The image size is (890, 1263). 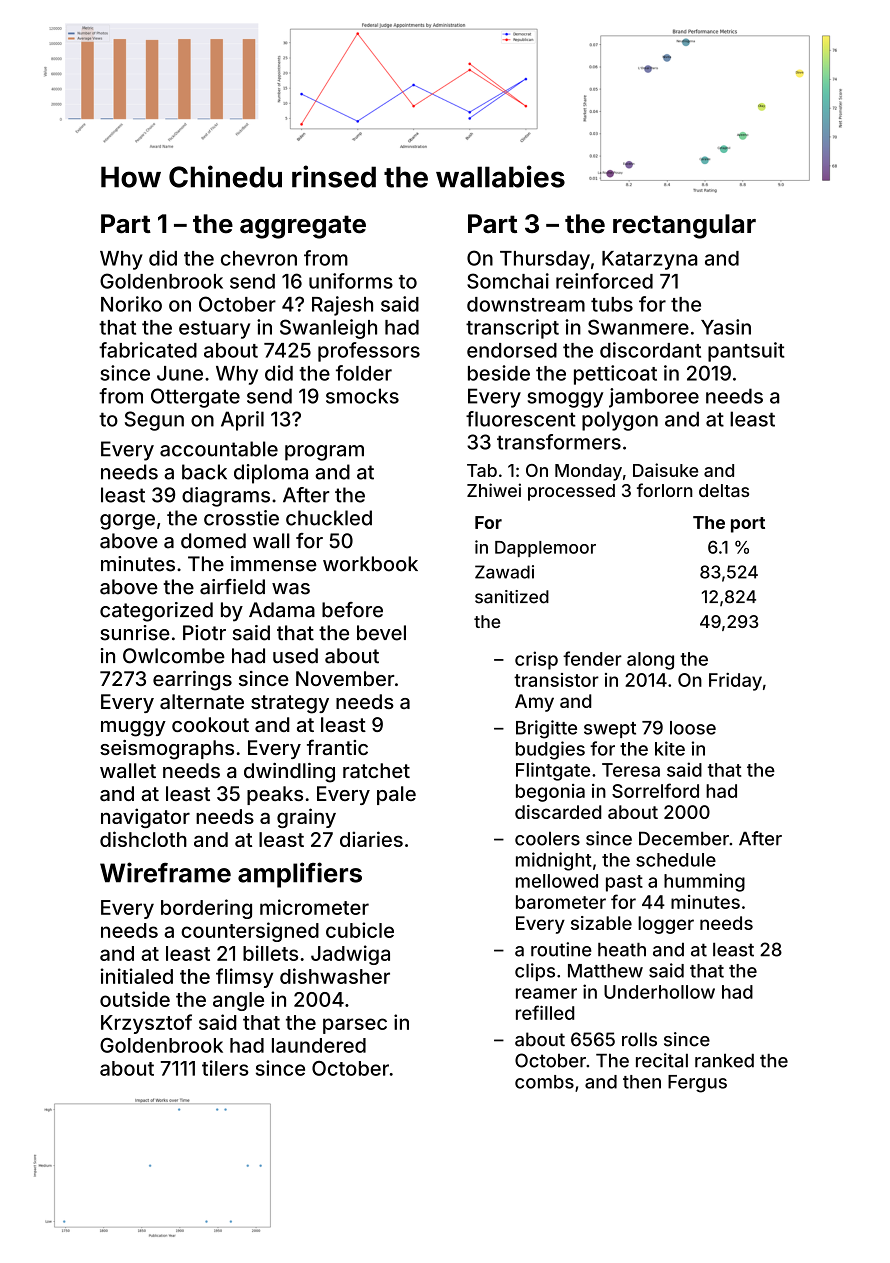 I want to click on processed, so click(x=571, y=492).
